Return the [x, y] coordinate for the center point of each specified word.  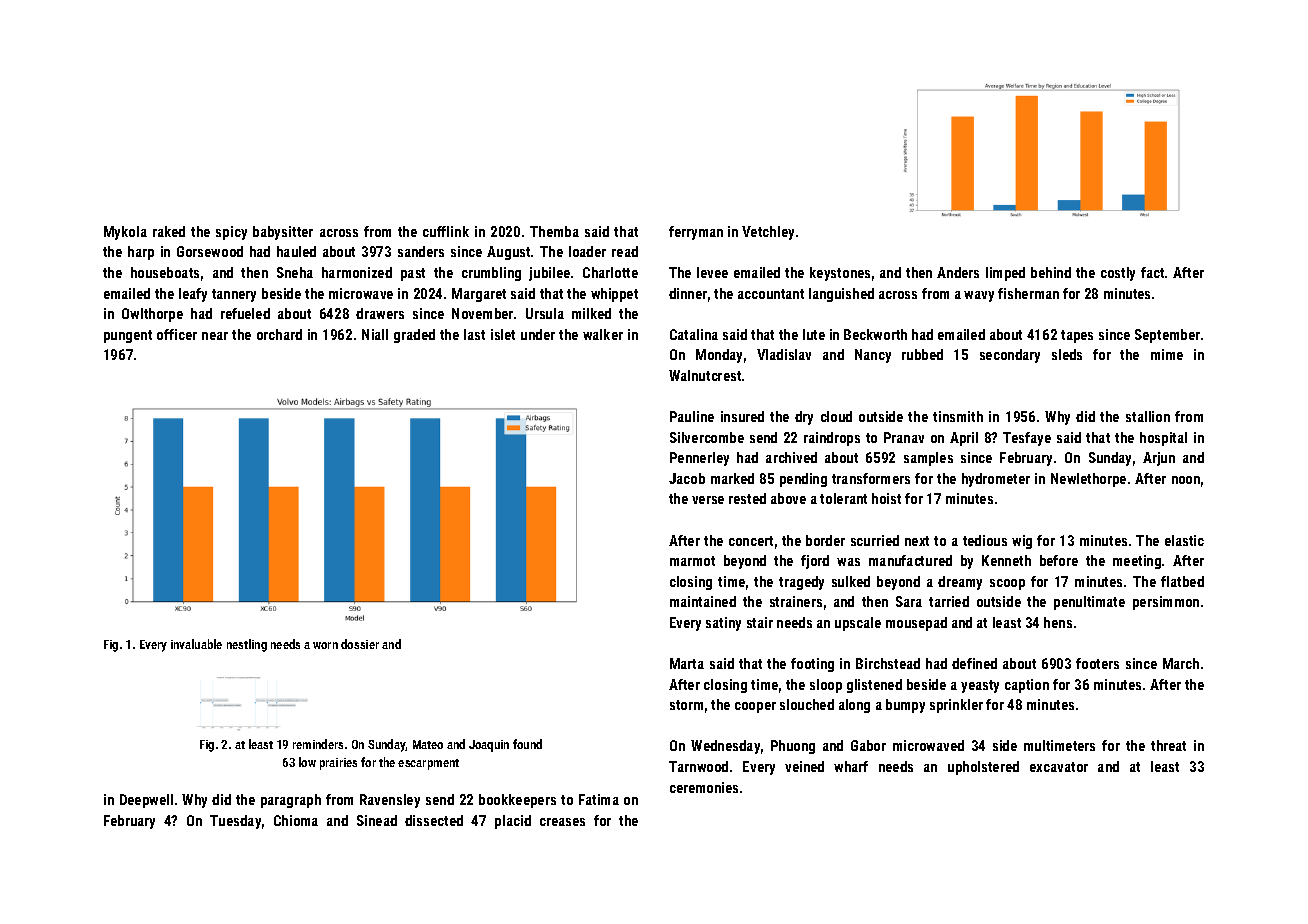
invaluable [196, 644]
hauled [296, 251]
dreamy [960, 583]
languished [841, 295]
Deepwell [146, 801]
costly [1118, 274]
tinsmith [958, 416]
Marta [687, 663]
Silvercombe [707, 437]
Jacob [687, 478]
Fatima [599, 799]
